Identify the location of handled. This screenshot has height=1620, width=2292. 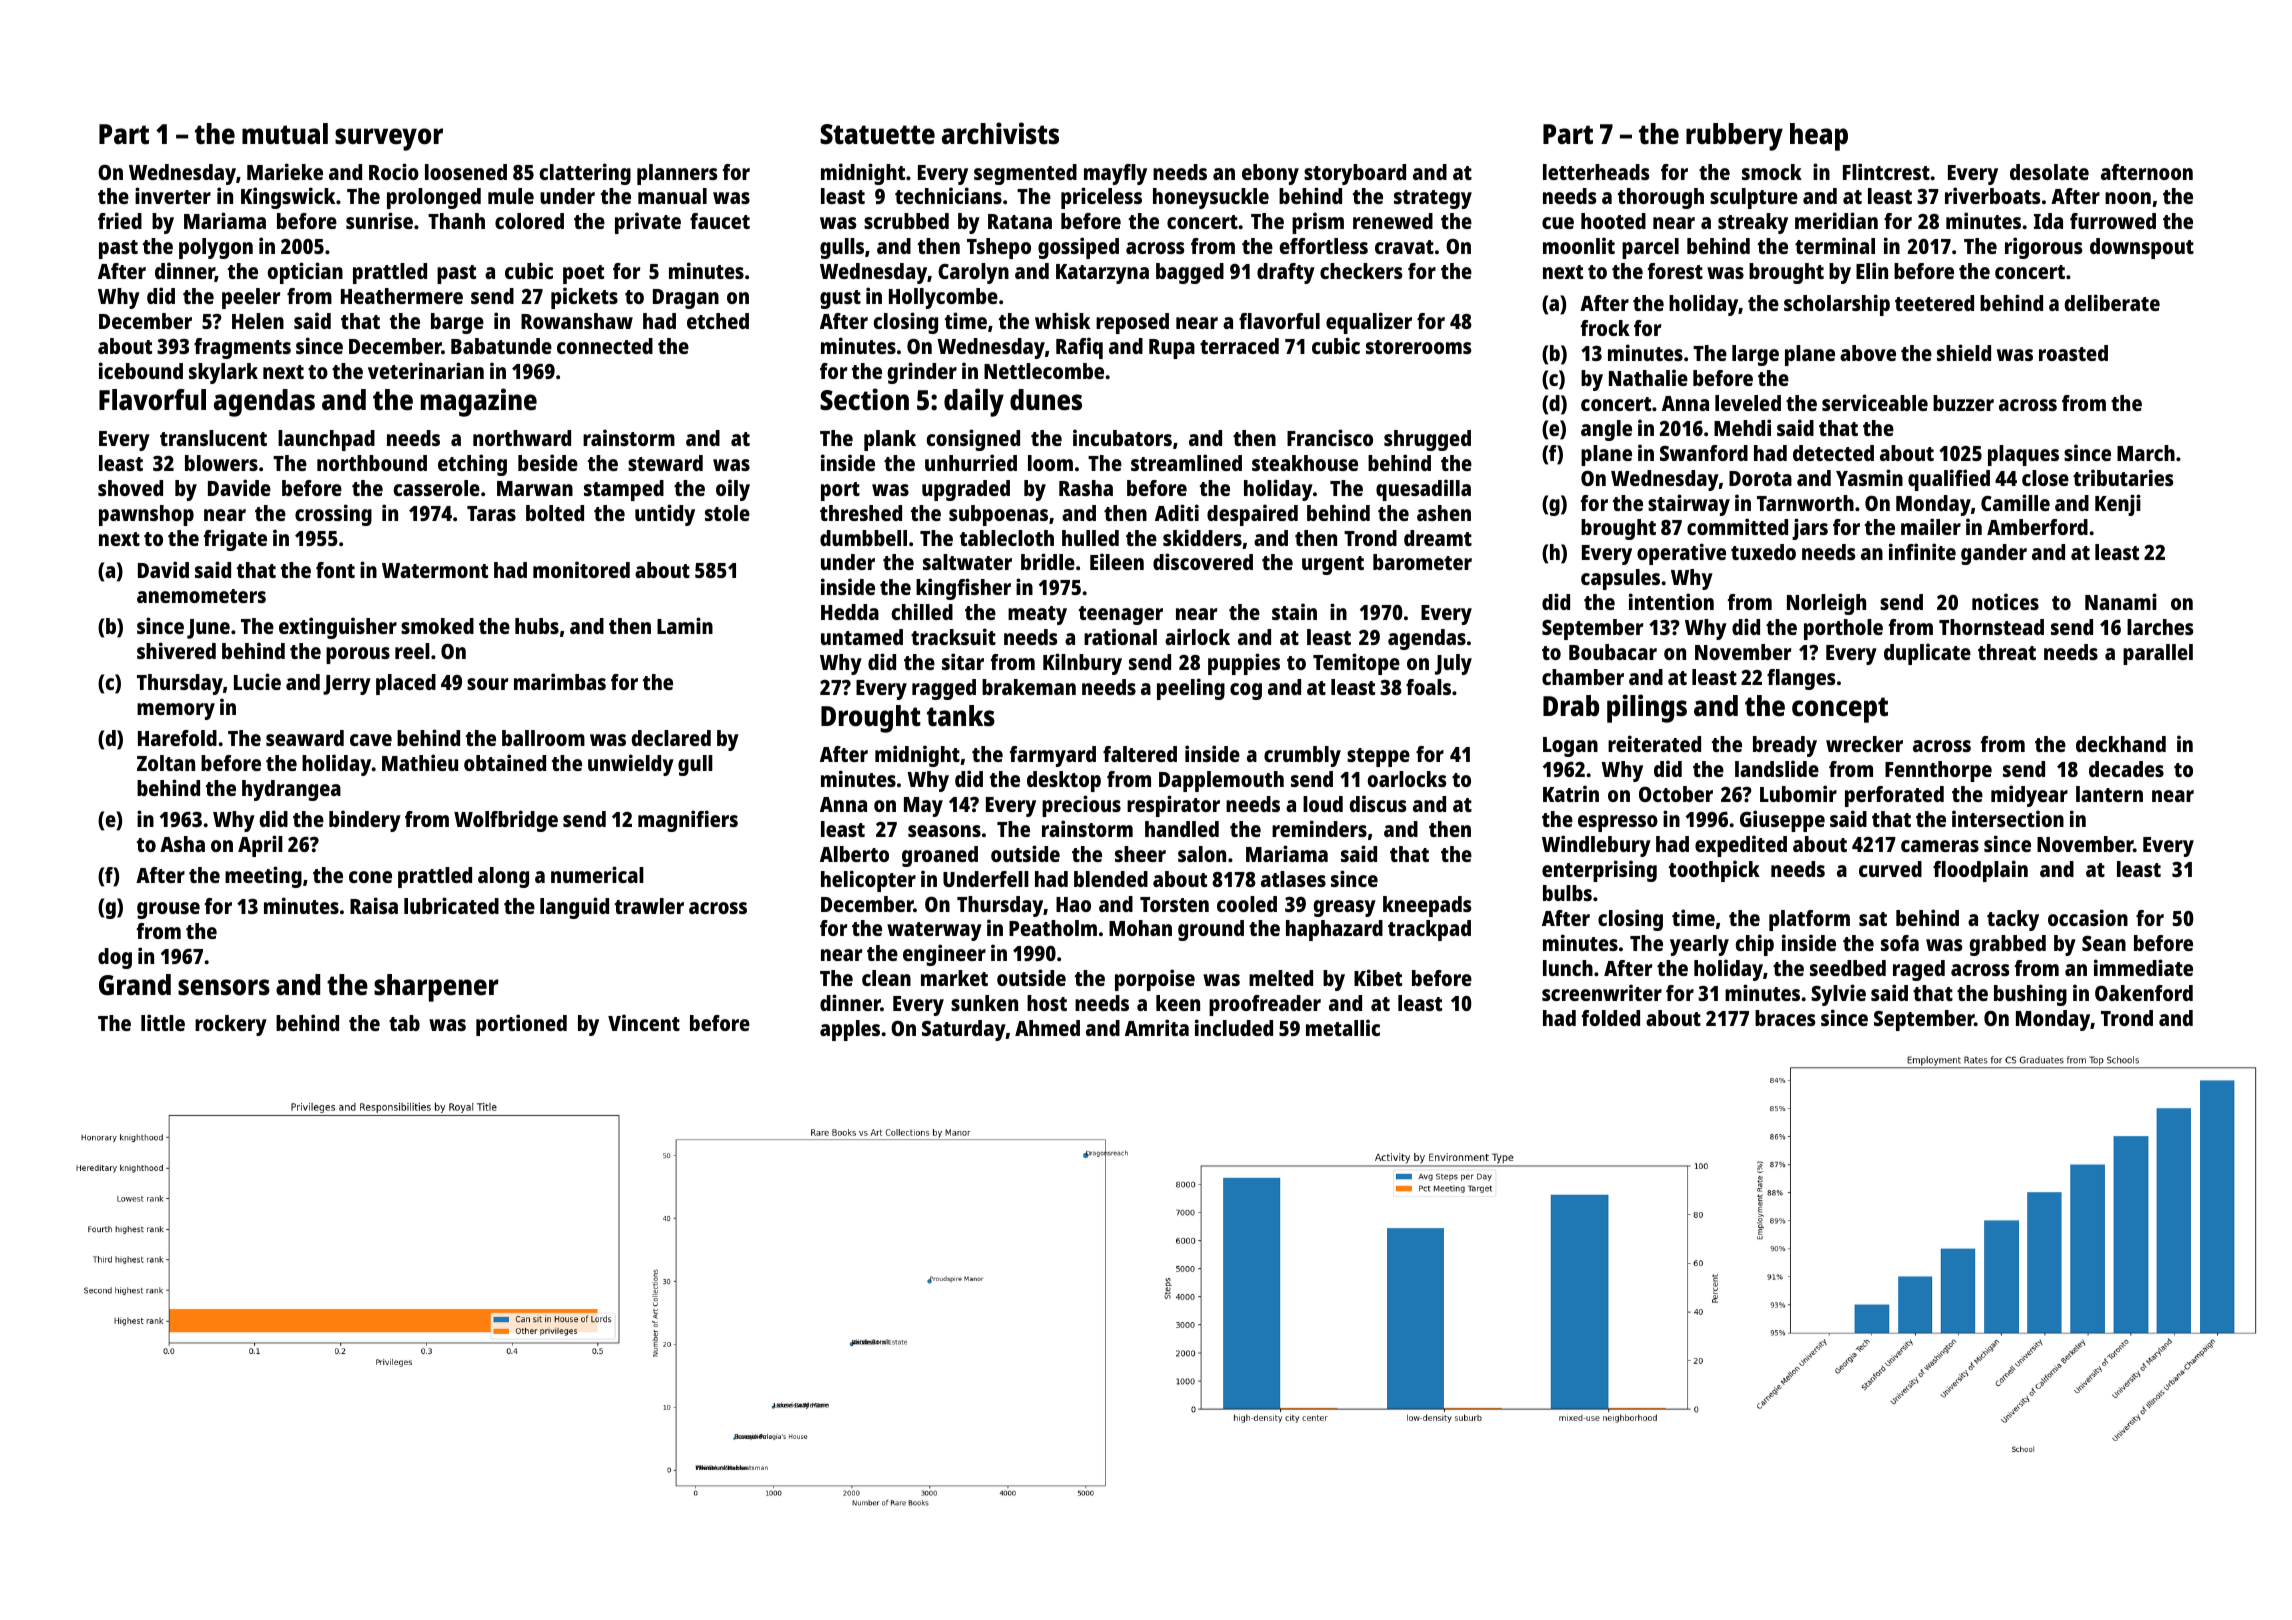
(1182, 829).
